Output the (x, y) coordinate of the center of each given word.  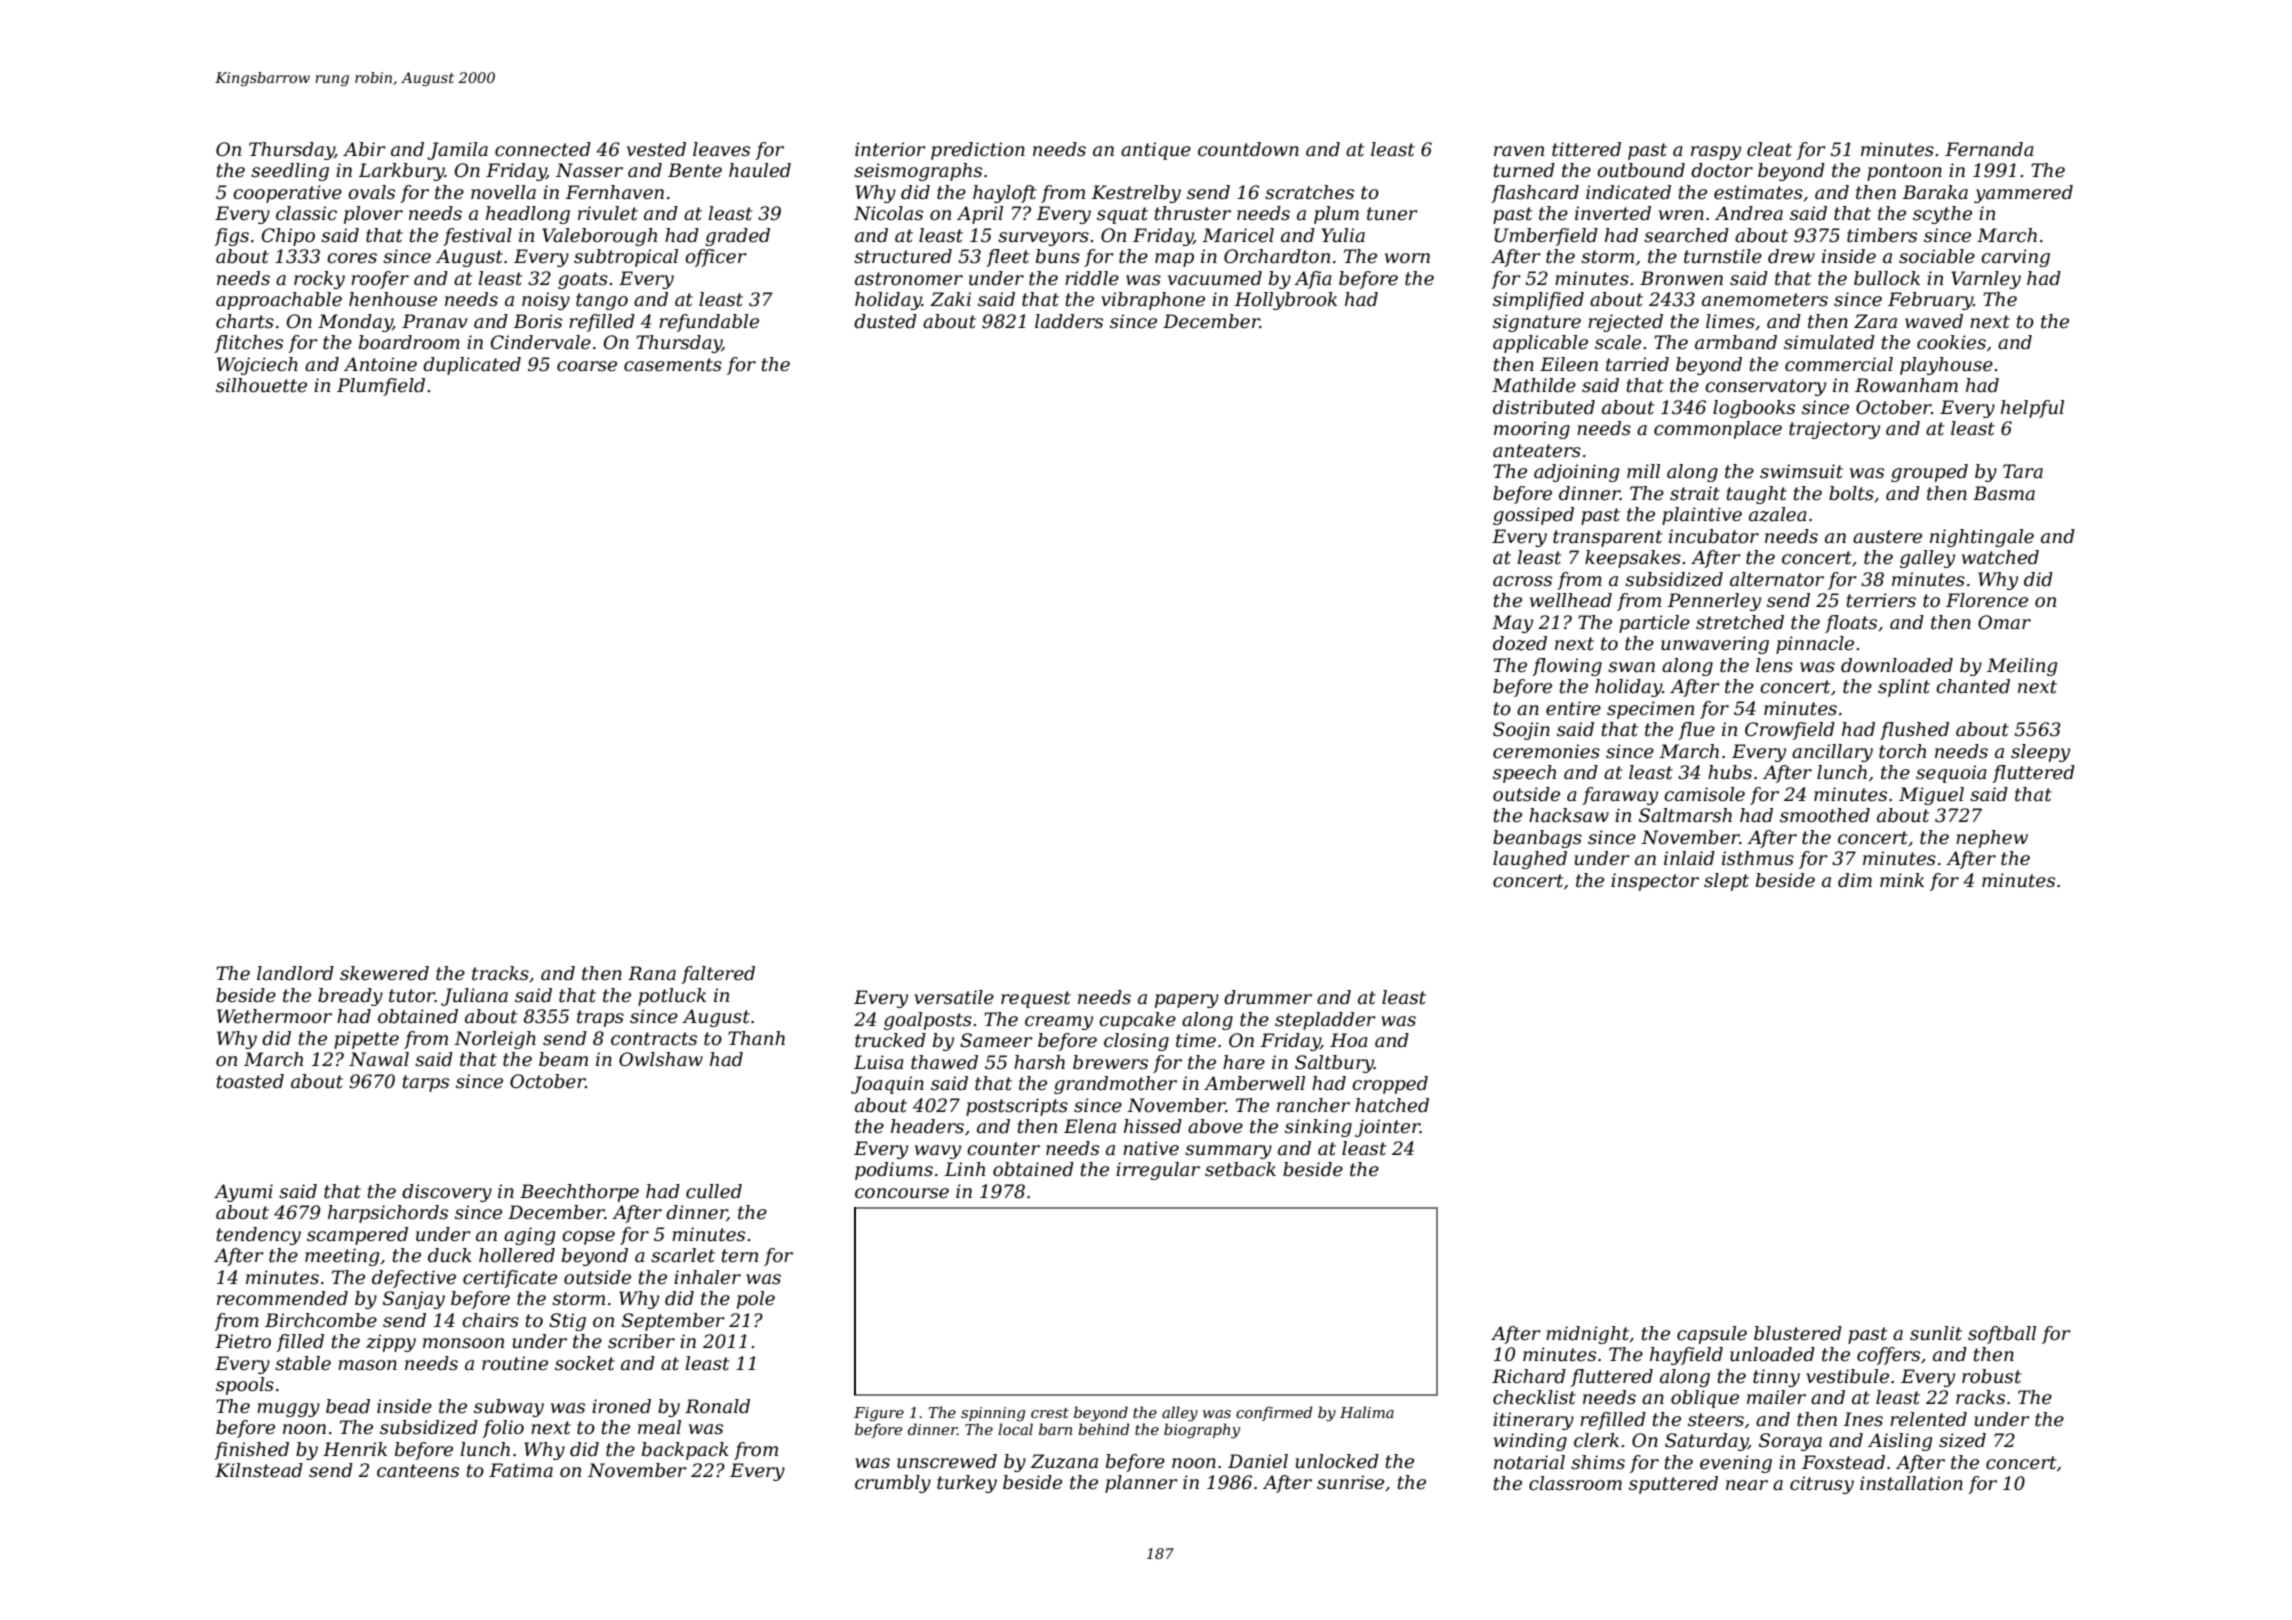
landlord (295, 973)
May (1512, 624)
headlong (528, 215)
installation (1911, 1483)
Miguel (1931, 796)
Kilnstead (259, 1470)
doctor (1722, 170)
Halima (1367, 1412)
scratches (1309, 192)
